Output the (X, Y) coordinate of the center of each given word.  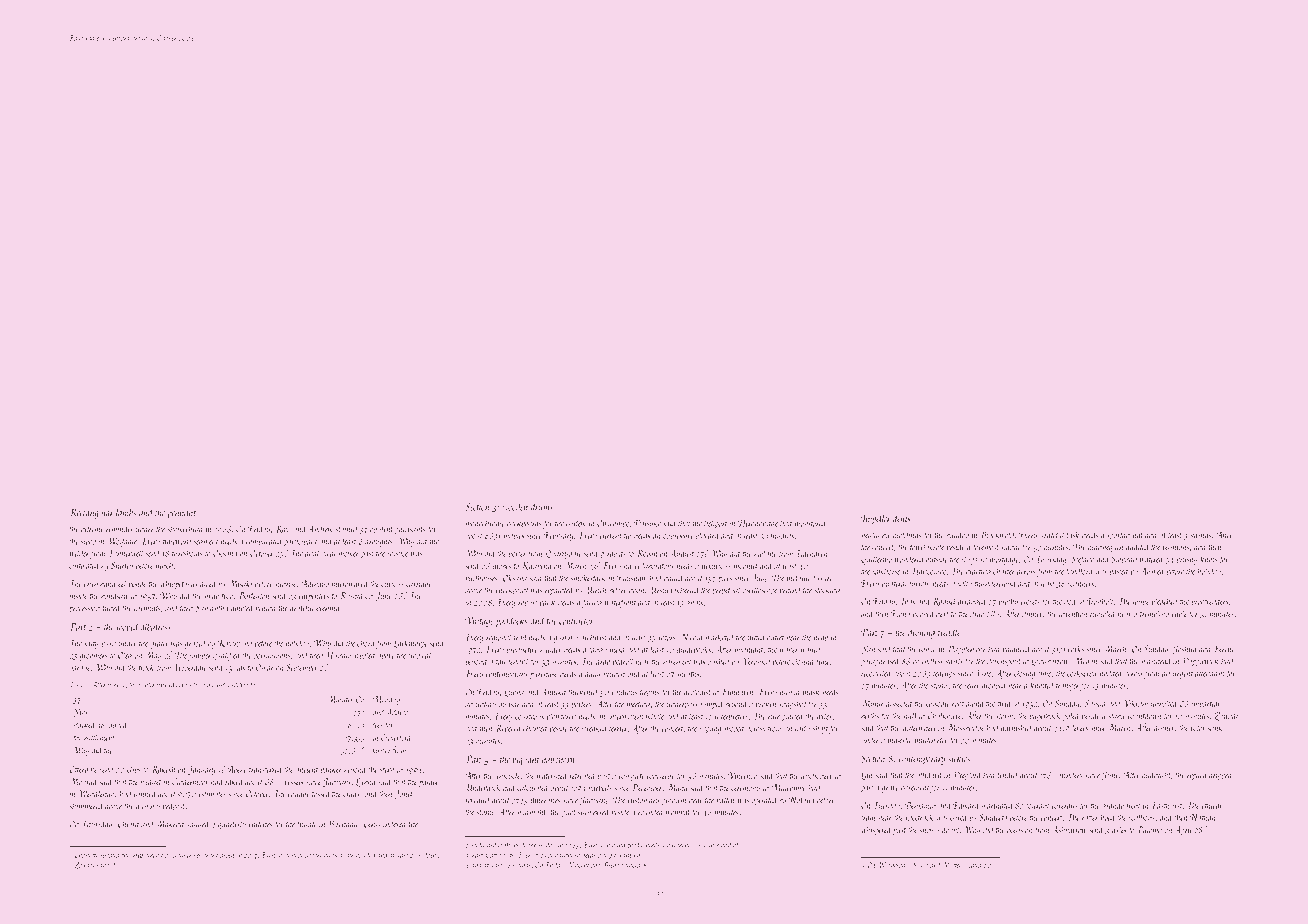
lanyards (780, 536)
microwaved (350, 583)
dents (902, 518)
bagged (106, 865)
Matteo (952, 865)
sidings (522, 865)
